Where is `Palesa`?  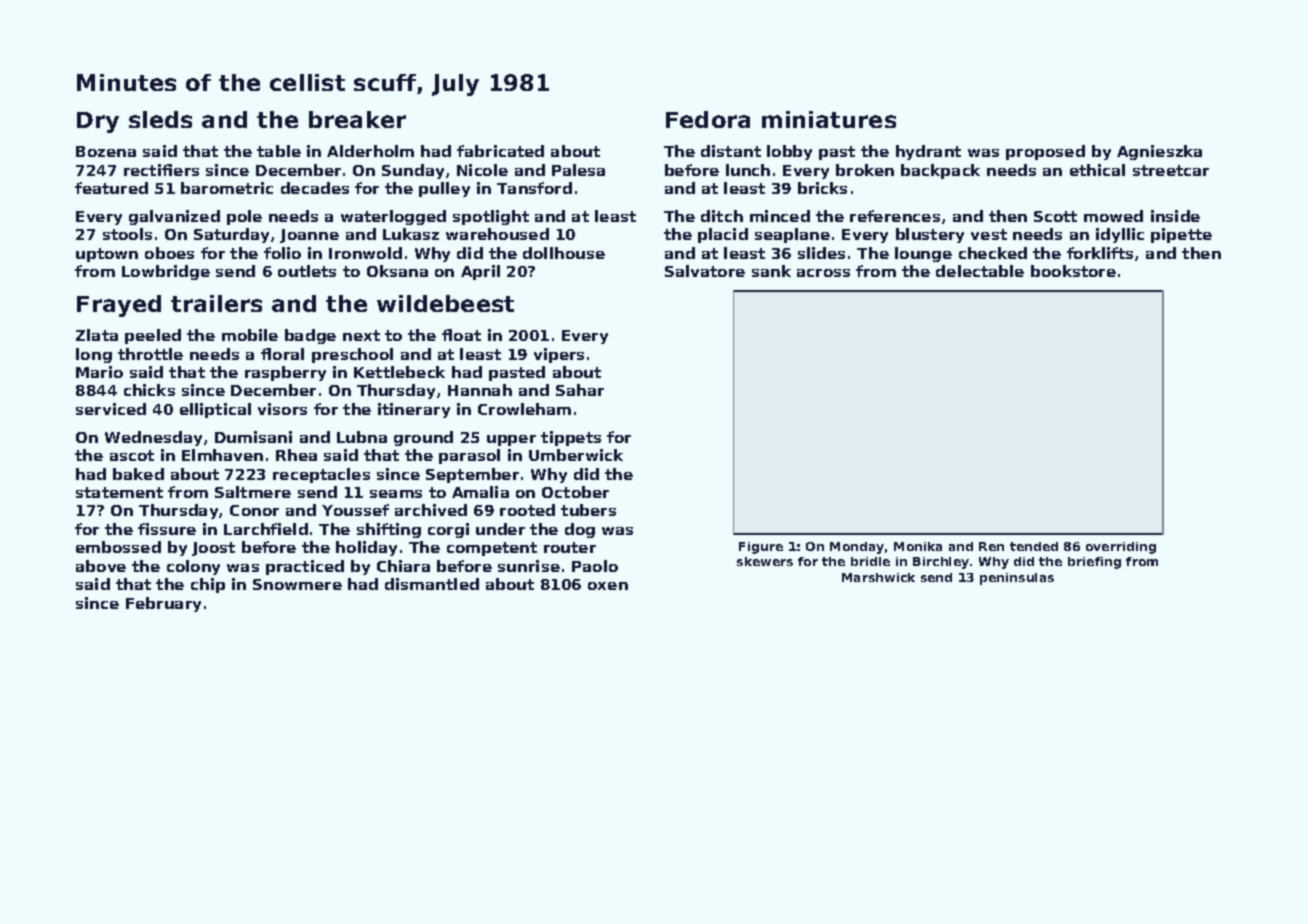
Palesa is located at coordinates (578, 170).
